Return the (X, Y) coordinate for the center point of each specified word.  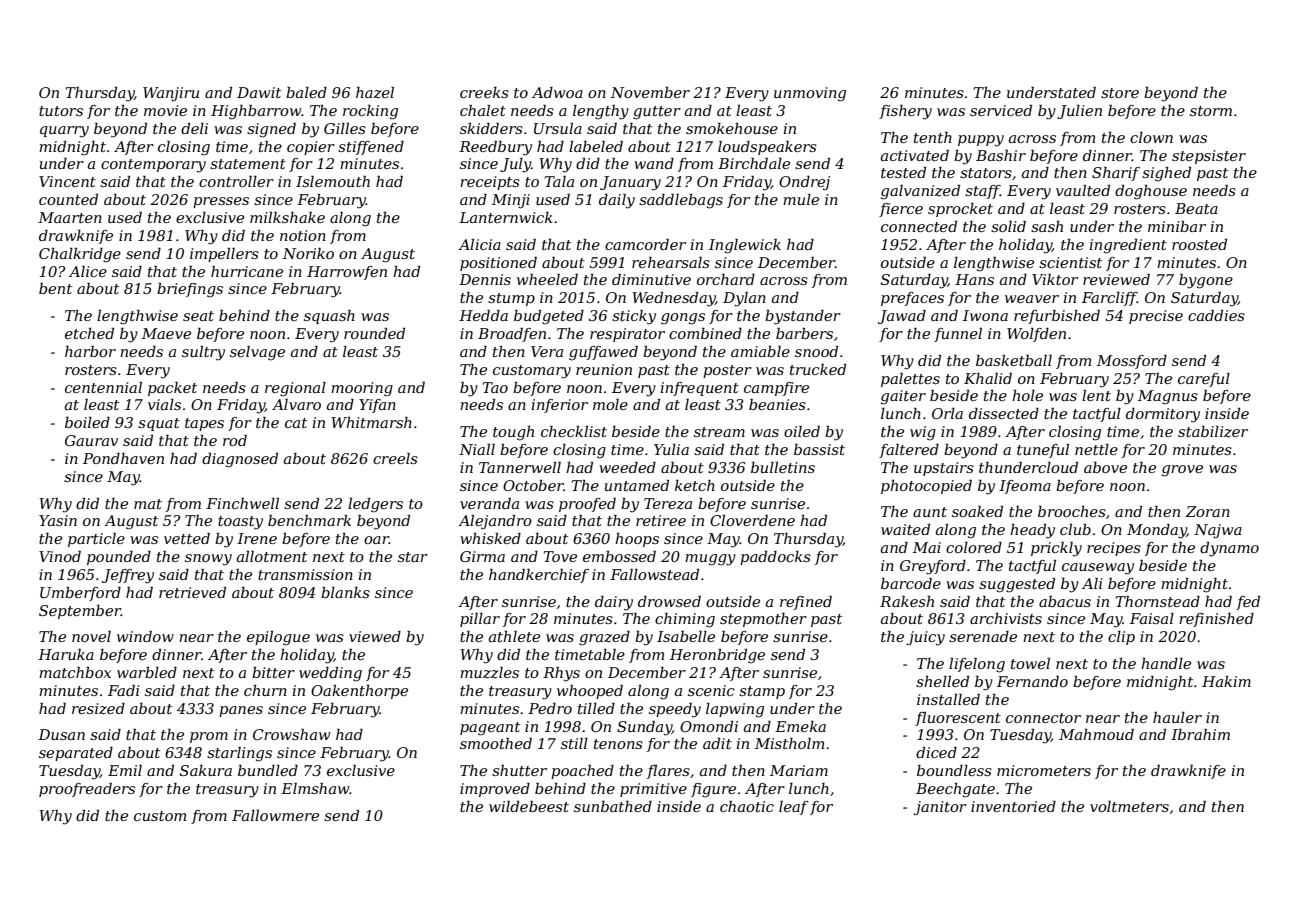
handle (1166, 663)
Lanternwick (506, 217)
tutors (61, 111)
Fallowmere (275, 815)
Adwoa (557, 92)
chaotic (747, 806)
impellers (224, 255)
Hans (974, 279)
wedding (330, 674)
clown (1151, 137)
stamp (762, 692)
